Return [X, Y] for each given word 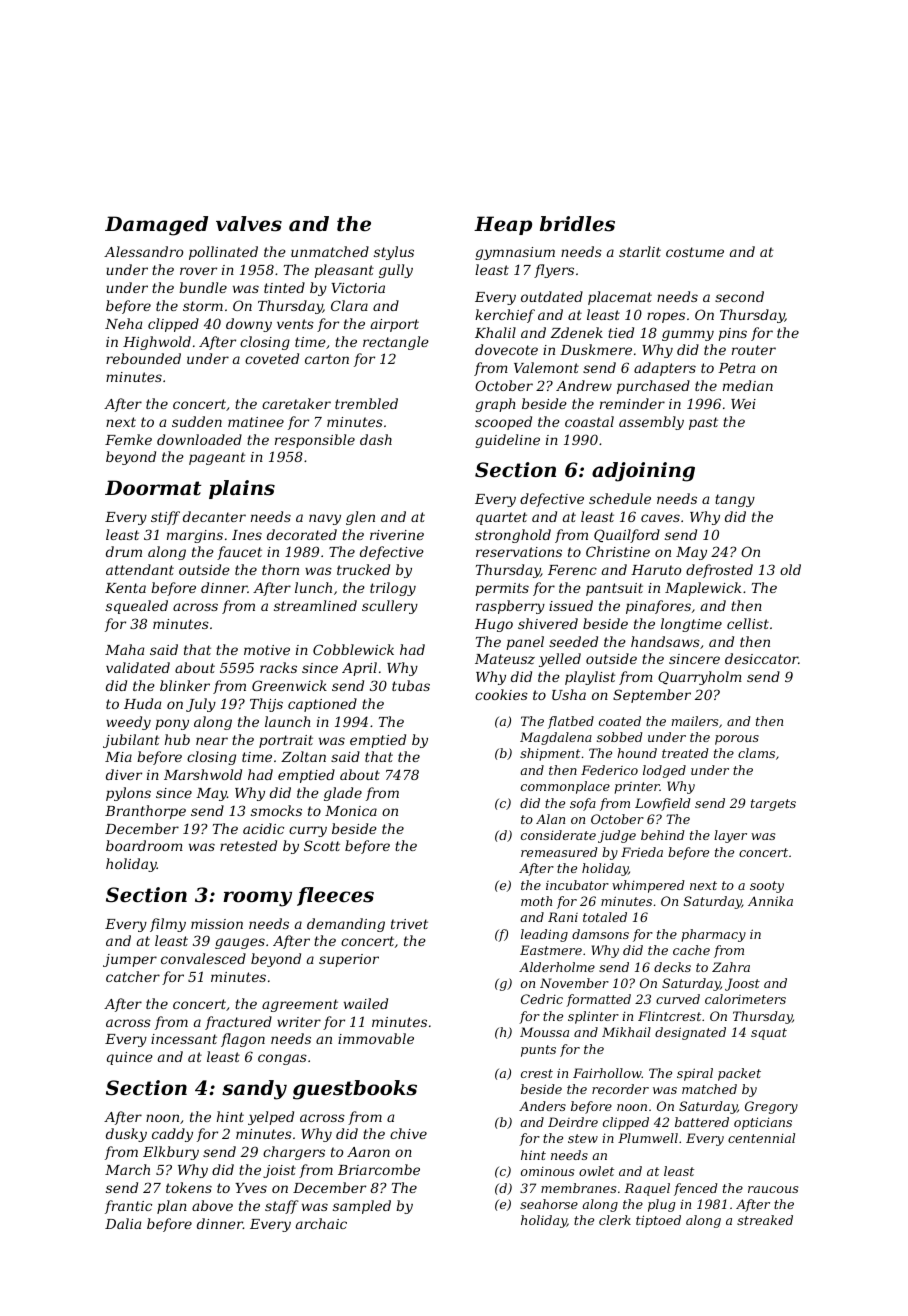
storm [203, 306]
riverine [397, 535]
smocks [276, 810]
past [703, 423]
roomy [257, 899]
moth [536, 901]
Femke [128, 439]
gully [396, 271]
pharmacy [713, 935]
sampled [362, 1207]
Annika [770, 901]
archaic [321, 1223]
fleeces [335, 896]
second [739, 296]
